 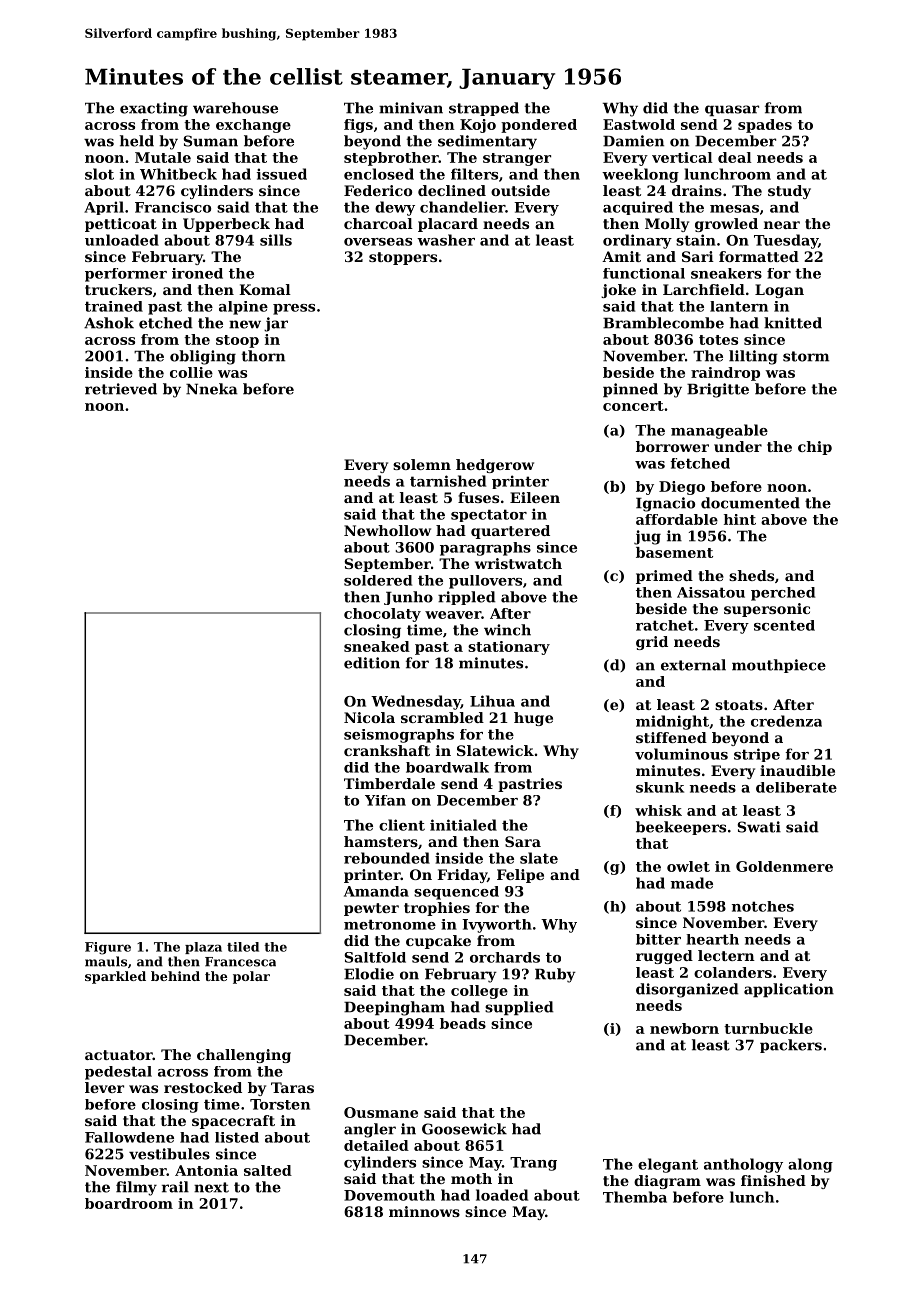 I want to click on Deepingham, so click(x=394, y=1008).
